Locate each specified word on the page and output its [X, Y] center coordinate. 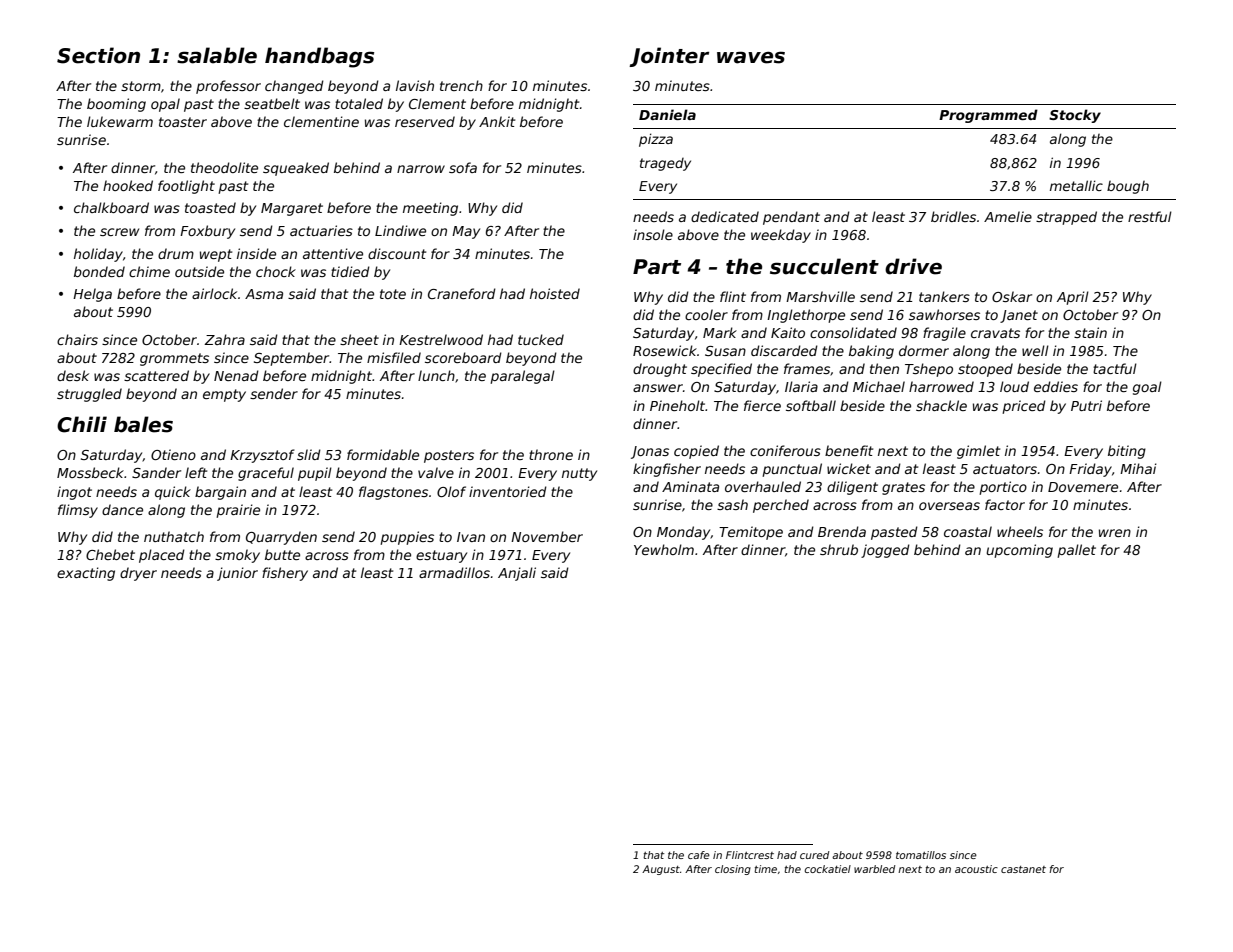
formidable [383, 454]
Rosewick [665, 350]
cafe [699, 855]
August [661, 870]
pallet [1076, 551]
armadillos [454, 572]
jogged [885, 551]
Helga [92, 295]
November [547, 536]
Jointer [669, 57]
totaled [359, 103]
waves [751, 57]
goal [1147, 388]
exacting [86, 574]
